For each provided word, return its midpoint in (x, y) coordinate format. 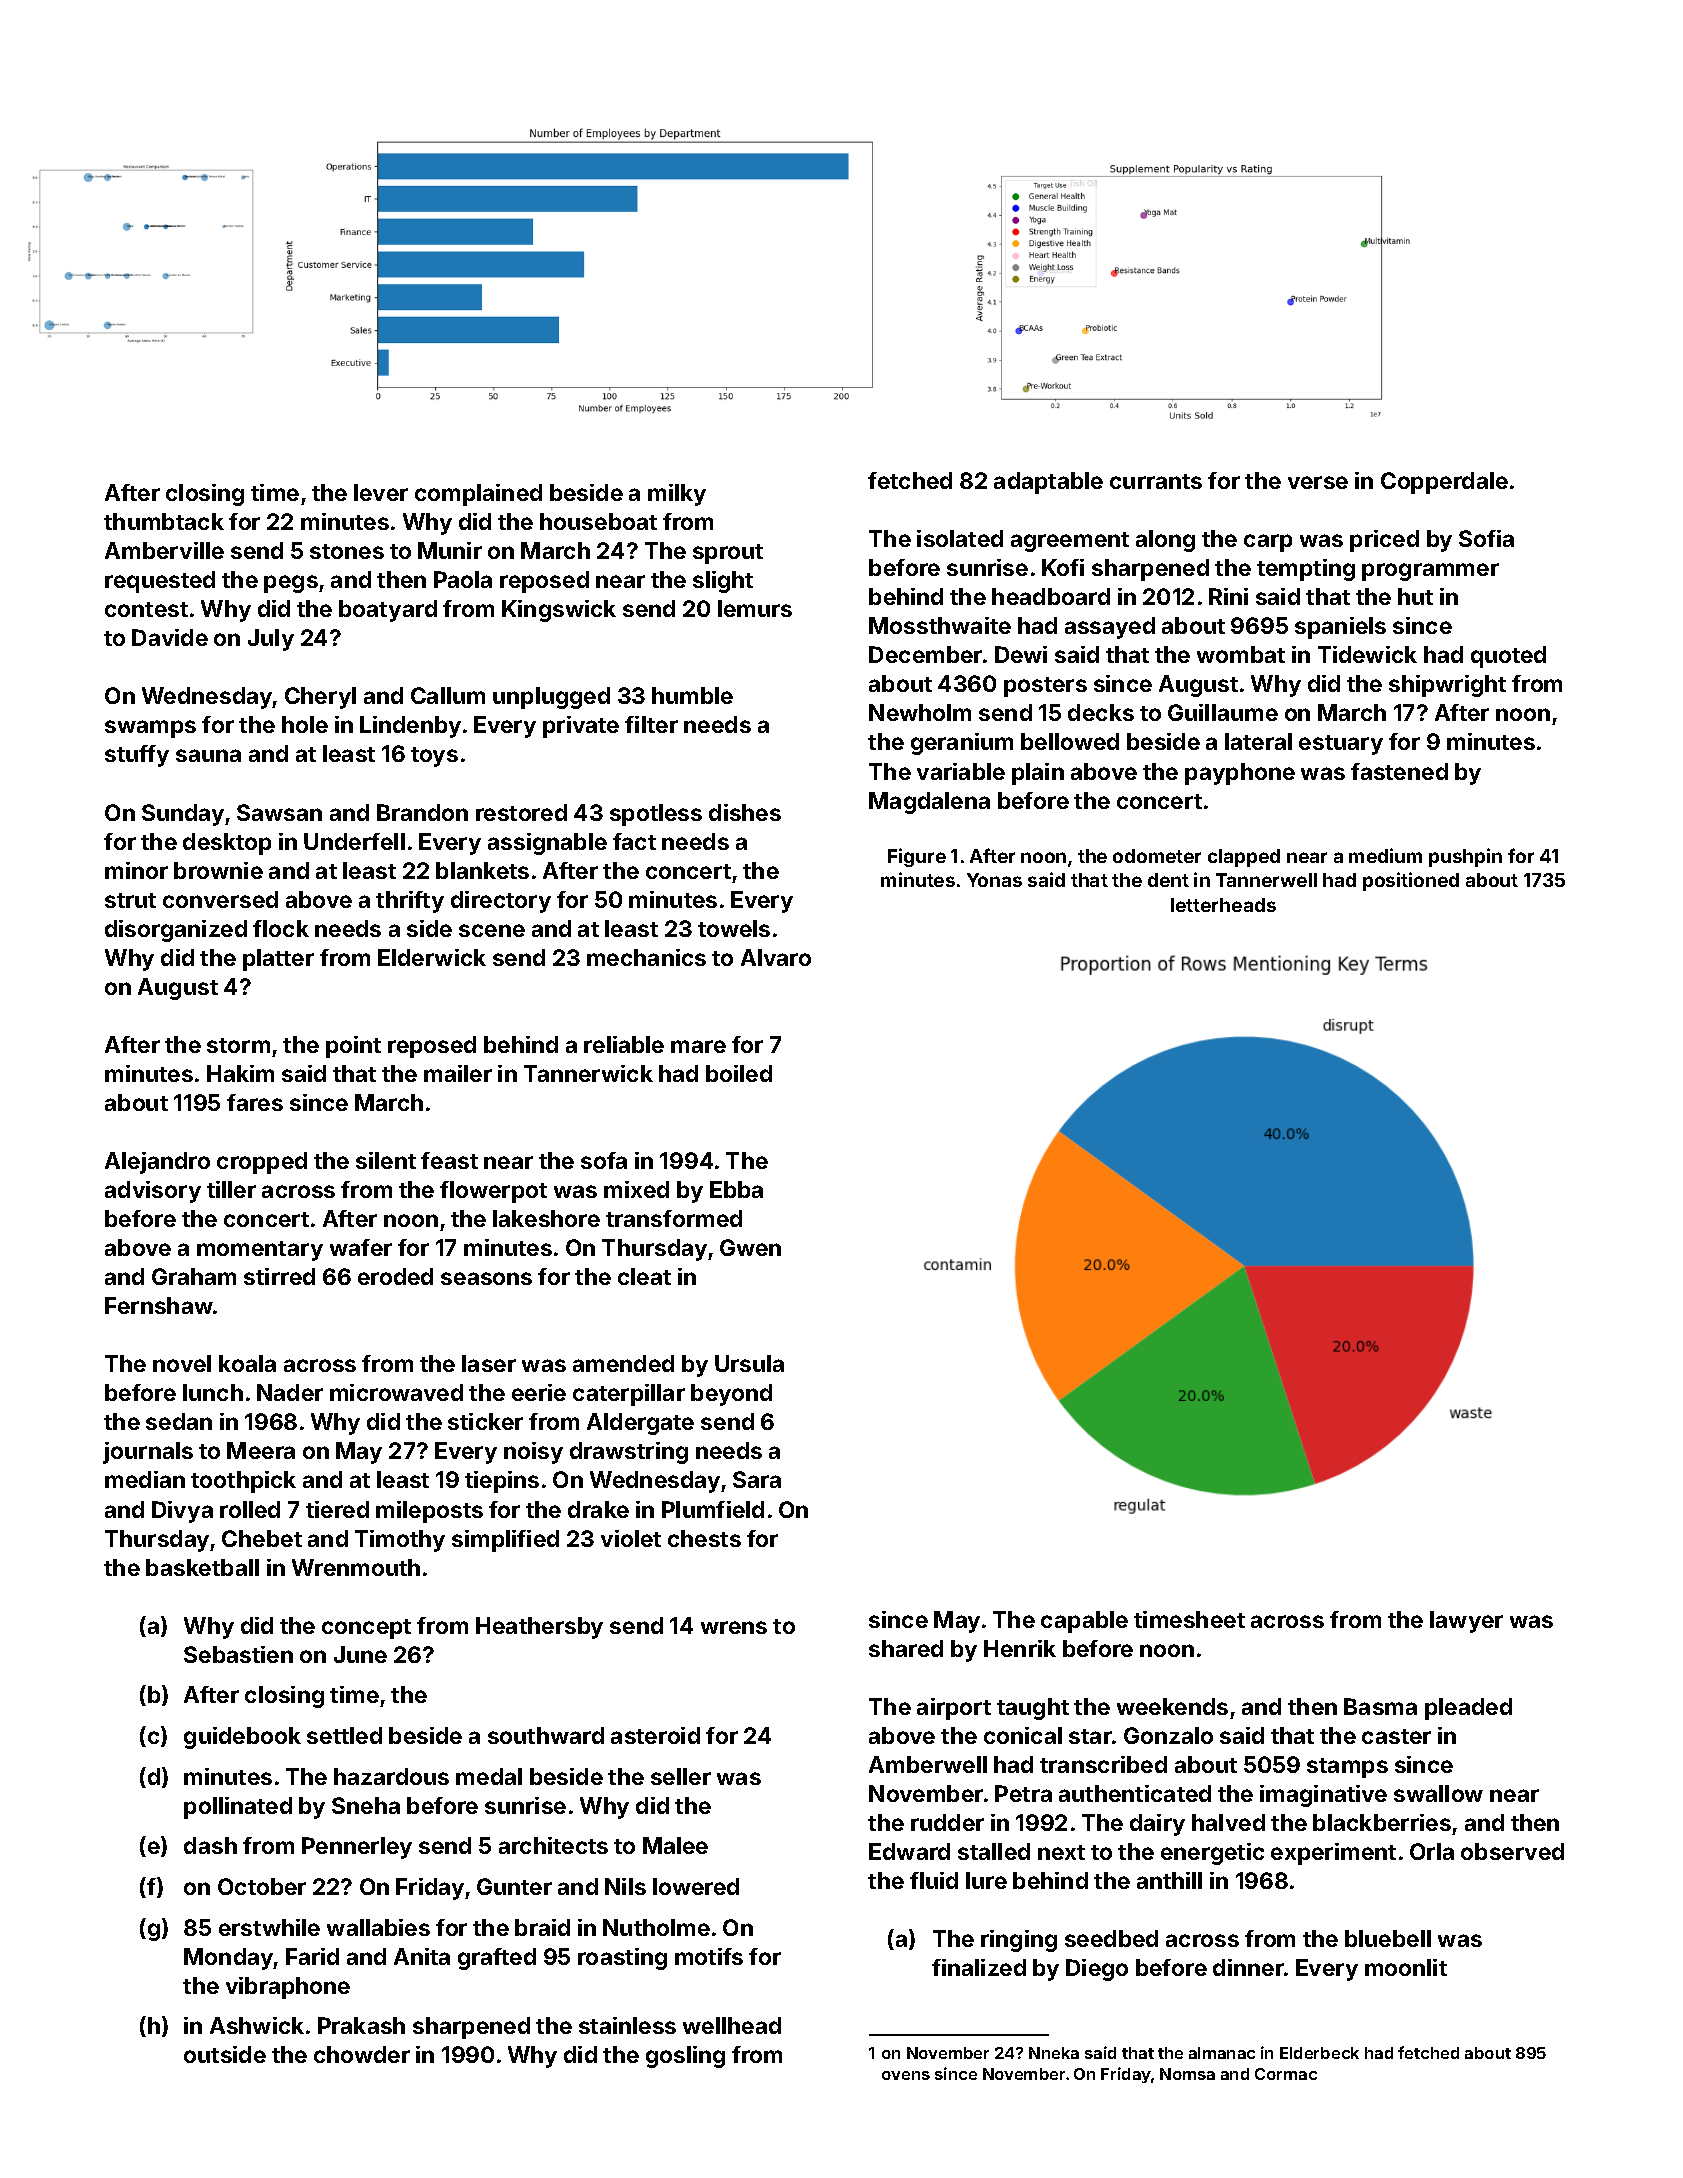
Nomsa (1187, 2074)
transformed (674, 1218)
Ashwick (257, 2025)
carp (1268, 543)
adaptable (1048, 483)
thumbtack (164, 521)
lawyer (1466, 1622)
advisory (153, 1192)
